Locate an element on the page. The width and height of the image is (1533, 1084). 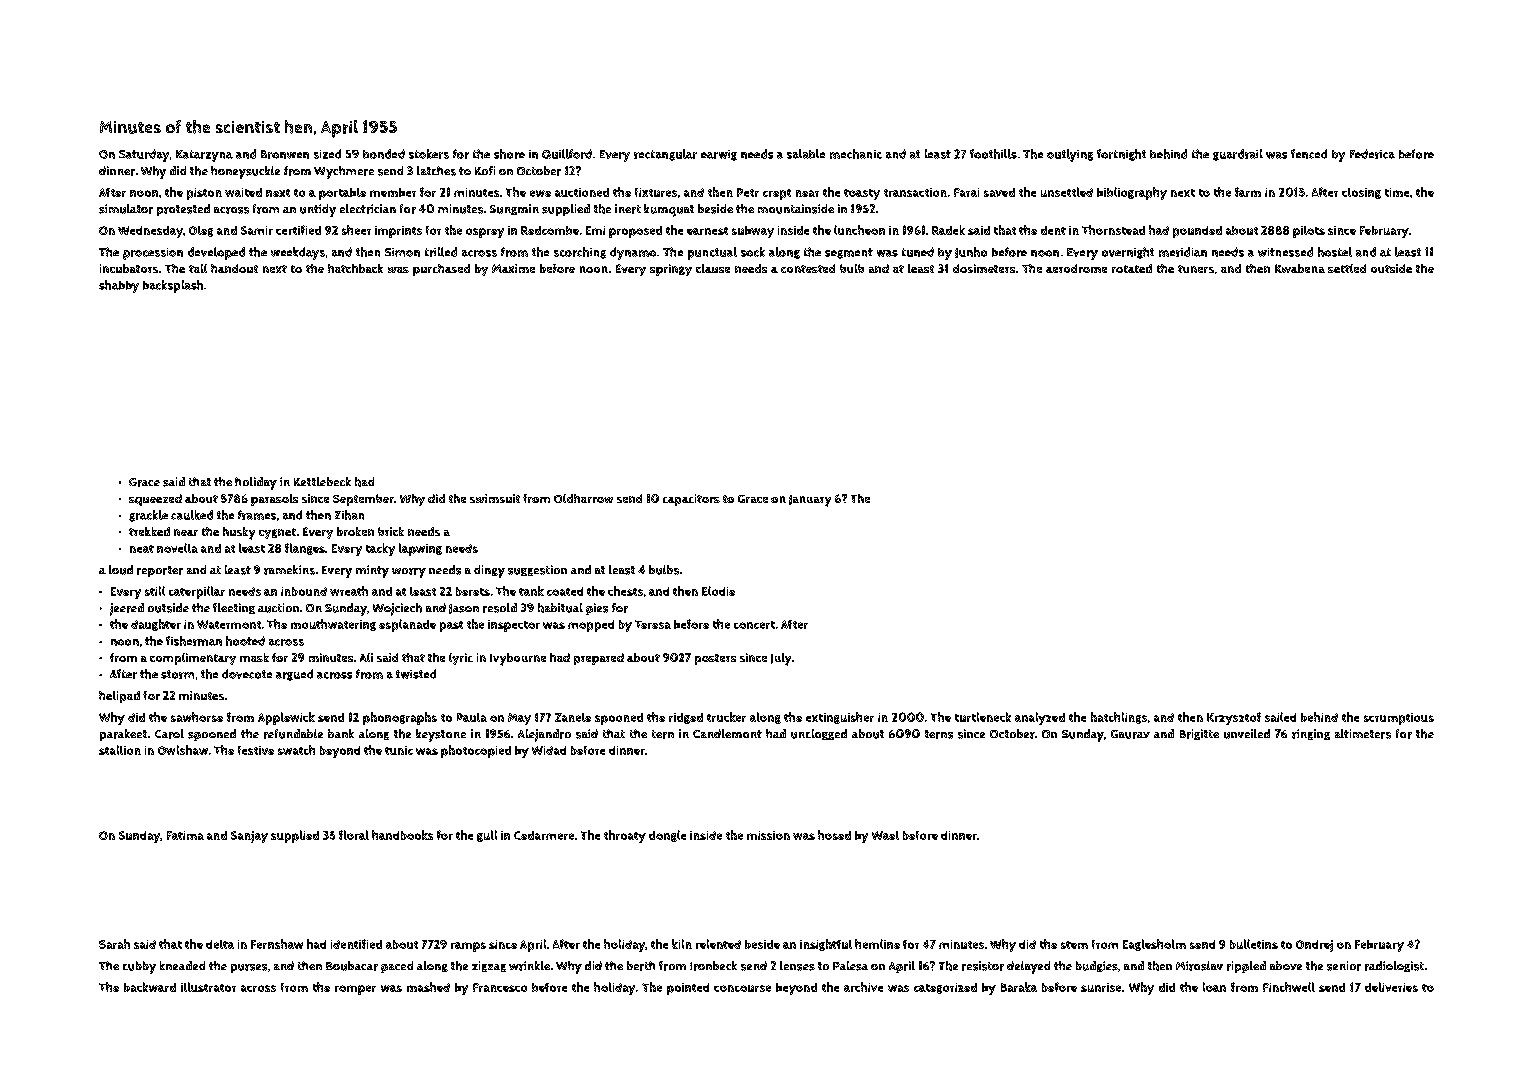
tuners is located at coordinates (1196, 269).
